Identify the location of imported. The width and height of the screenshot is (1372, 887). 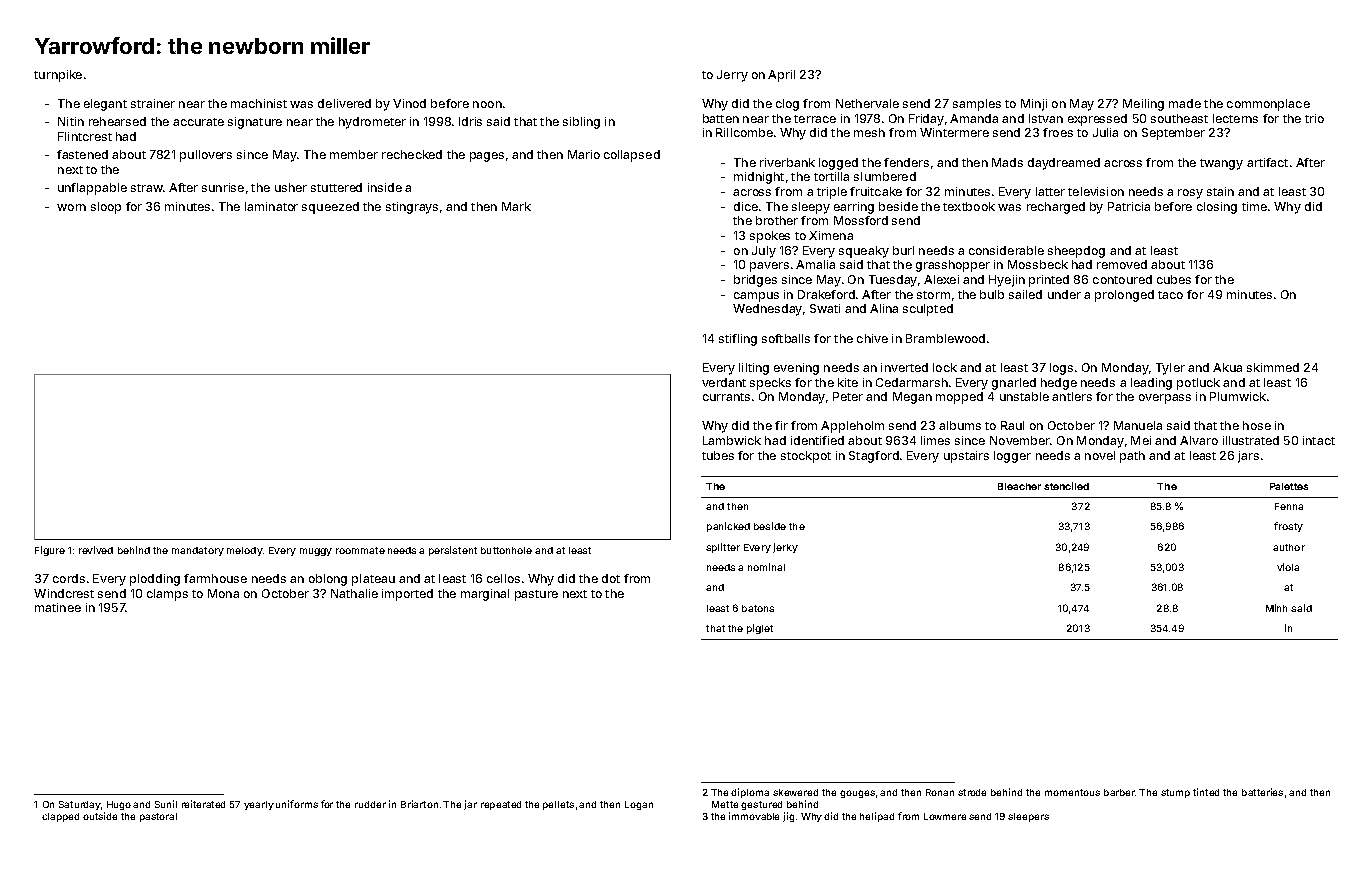
(407, 595).
